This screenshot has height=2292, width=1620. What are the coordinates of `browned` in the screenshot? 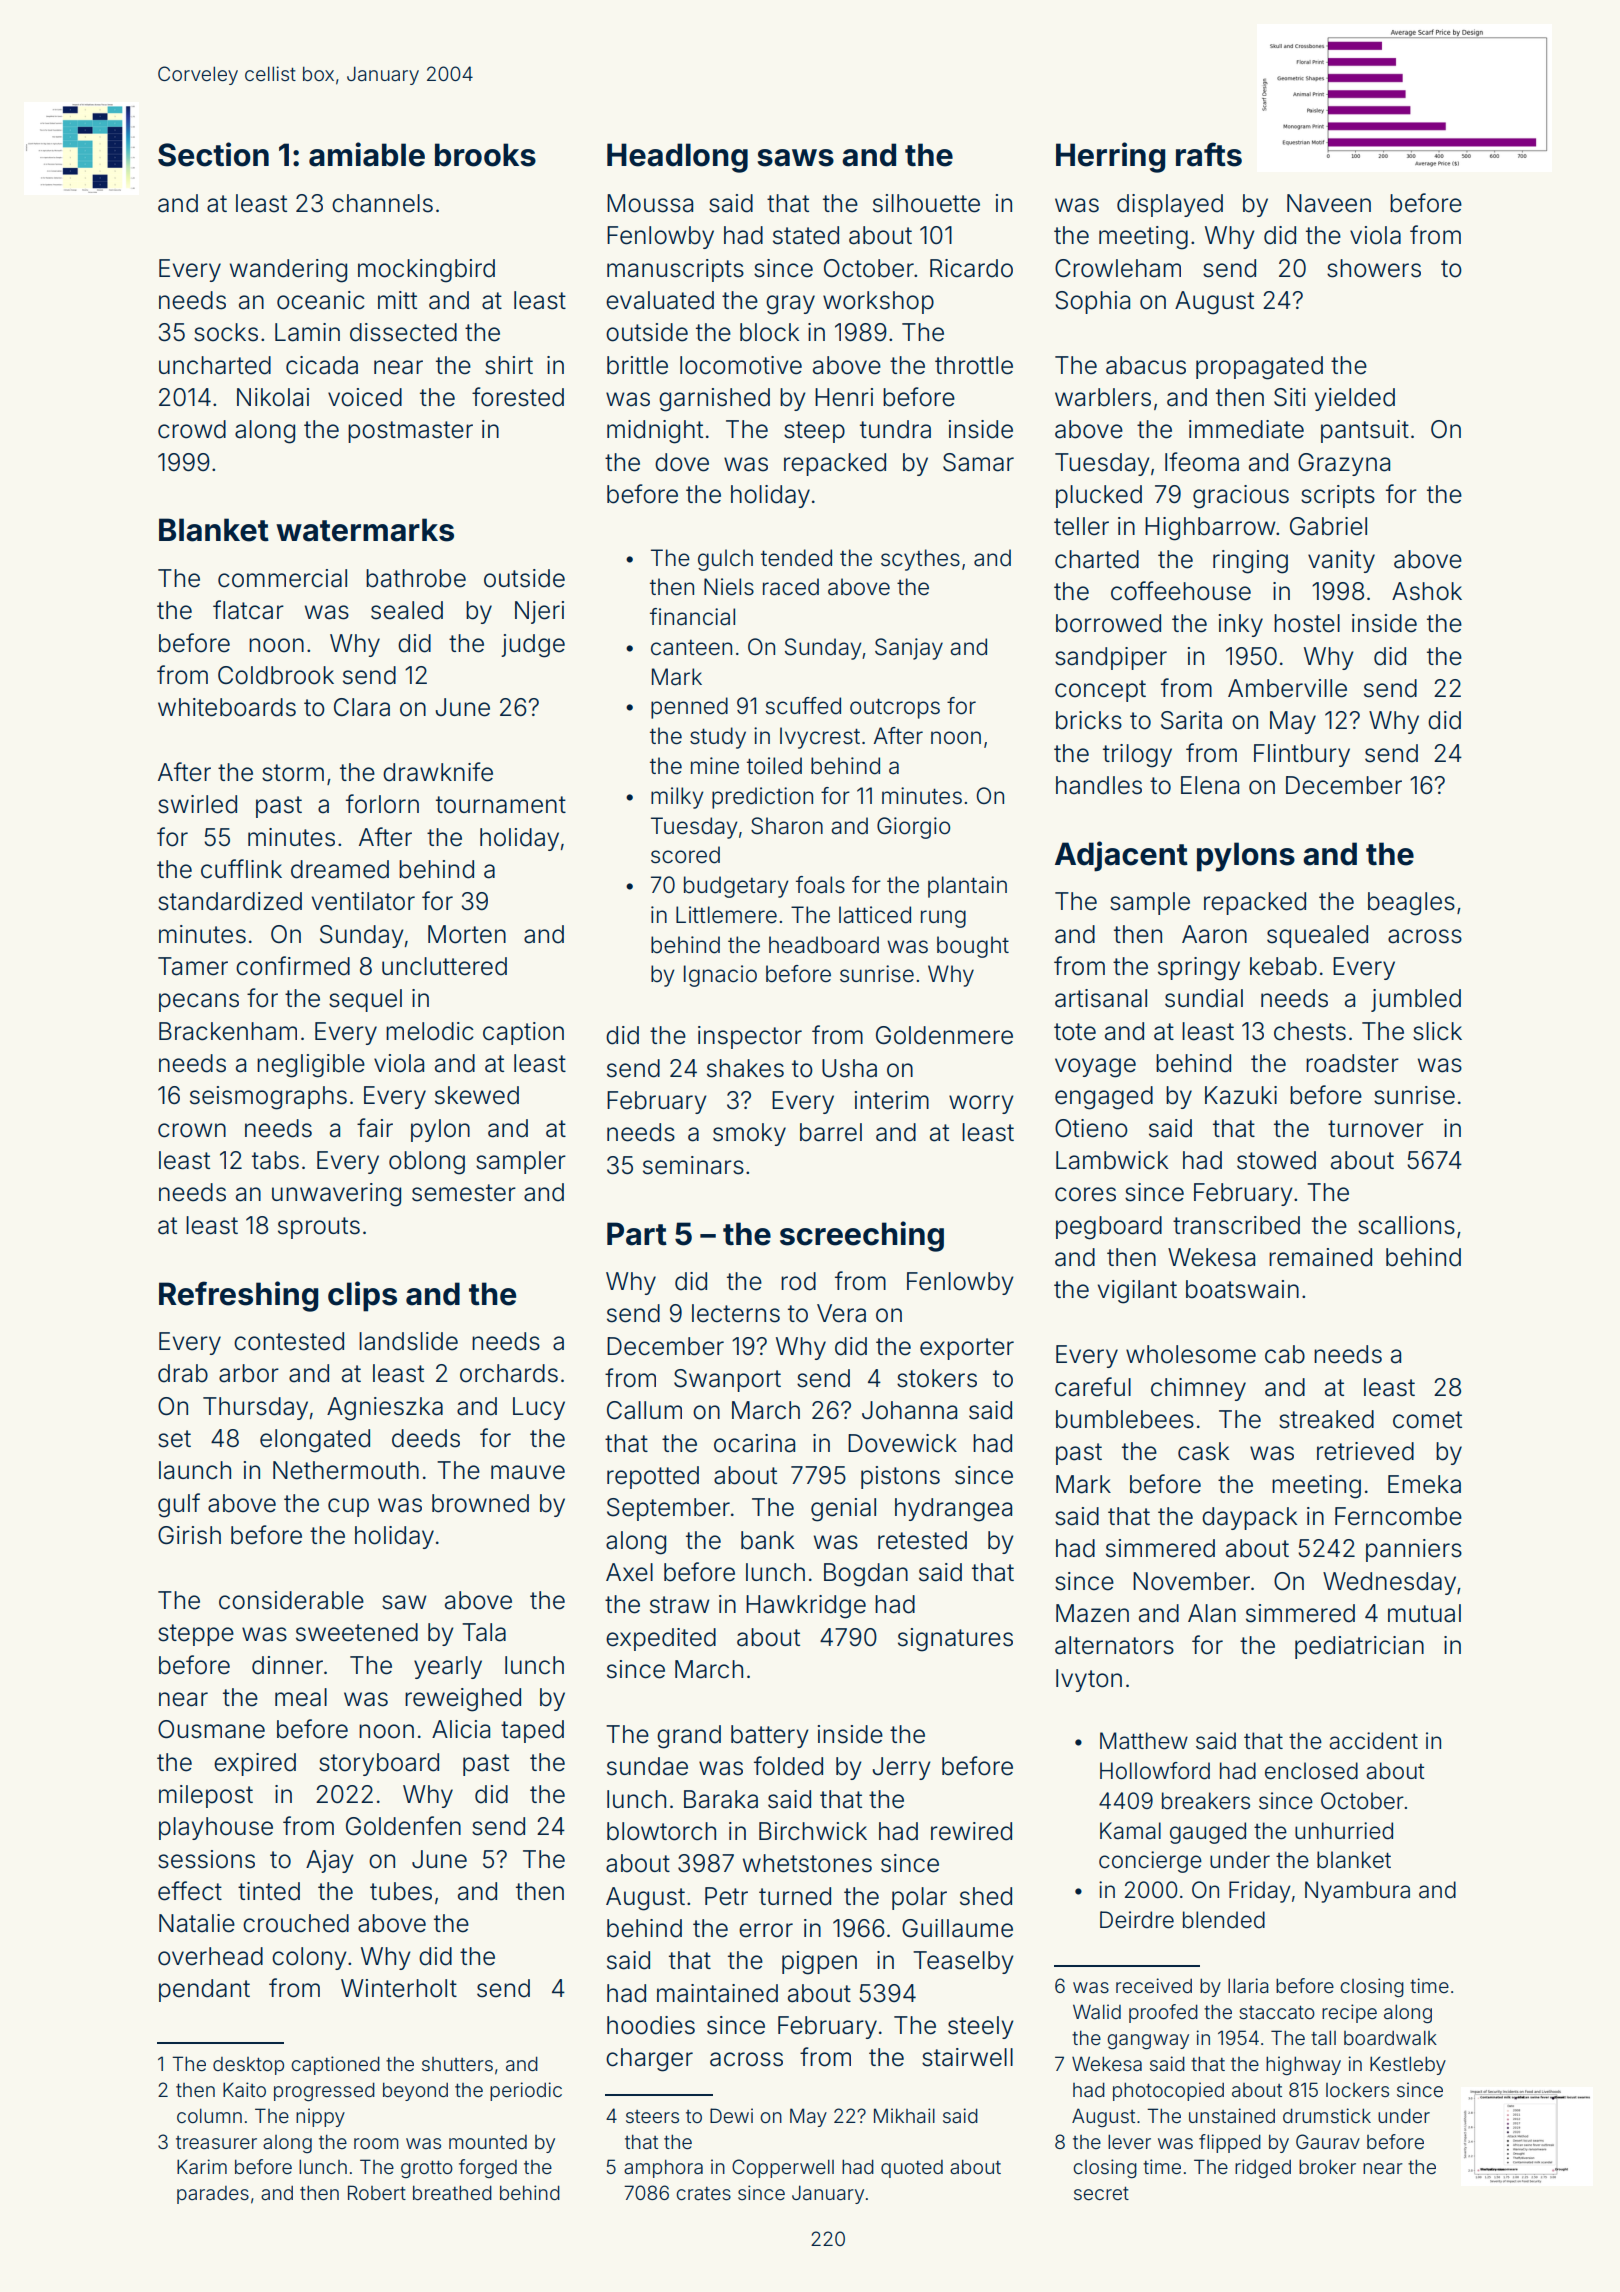 It's located at (480, 1503).
